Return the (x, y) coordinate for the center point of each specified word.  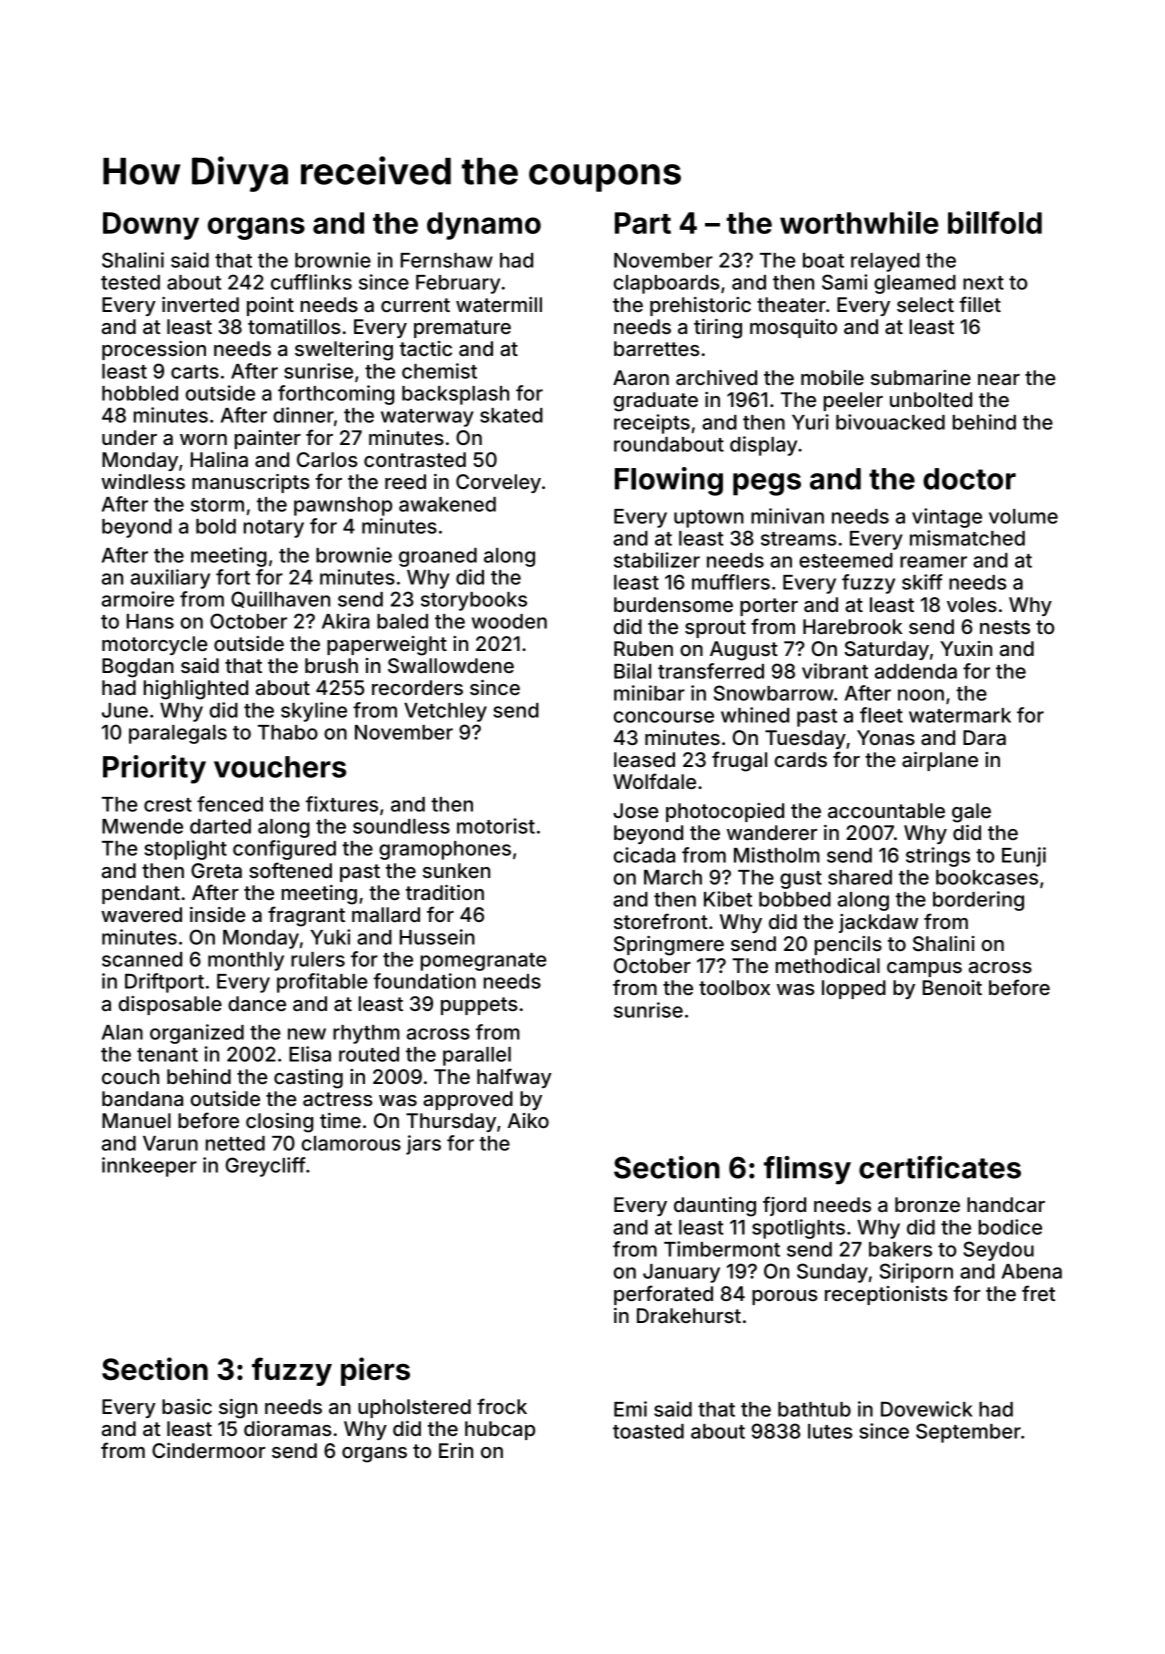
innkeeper (149, 1167)
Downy (151, 226)
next (983, 283)
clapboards (667, 284)
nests (1005, 627)
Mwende (142, 826)
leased (644, 759)
